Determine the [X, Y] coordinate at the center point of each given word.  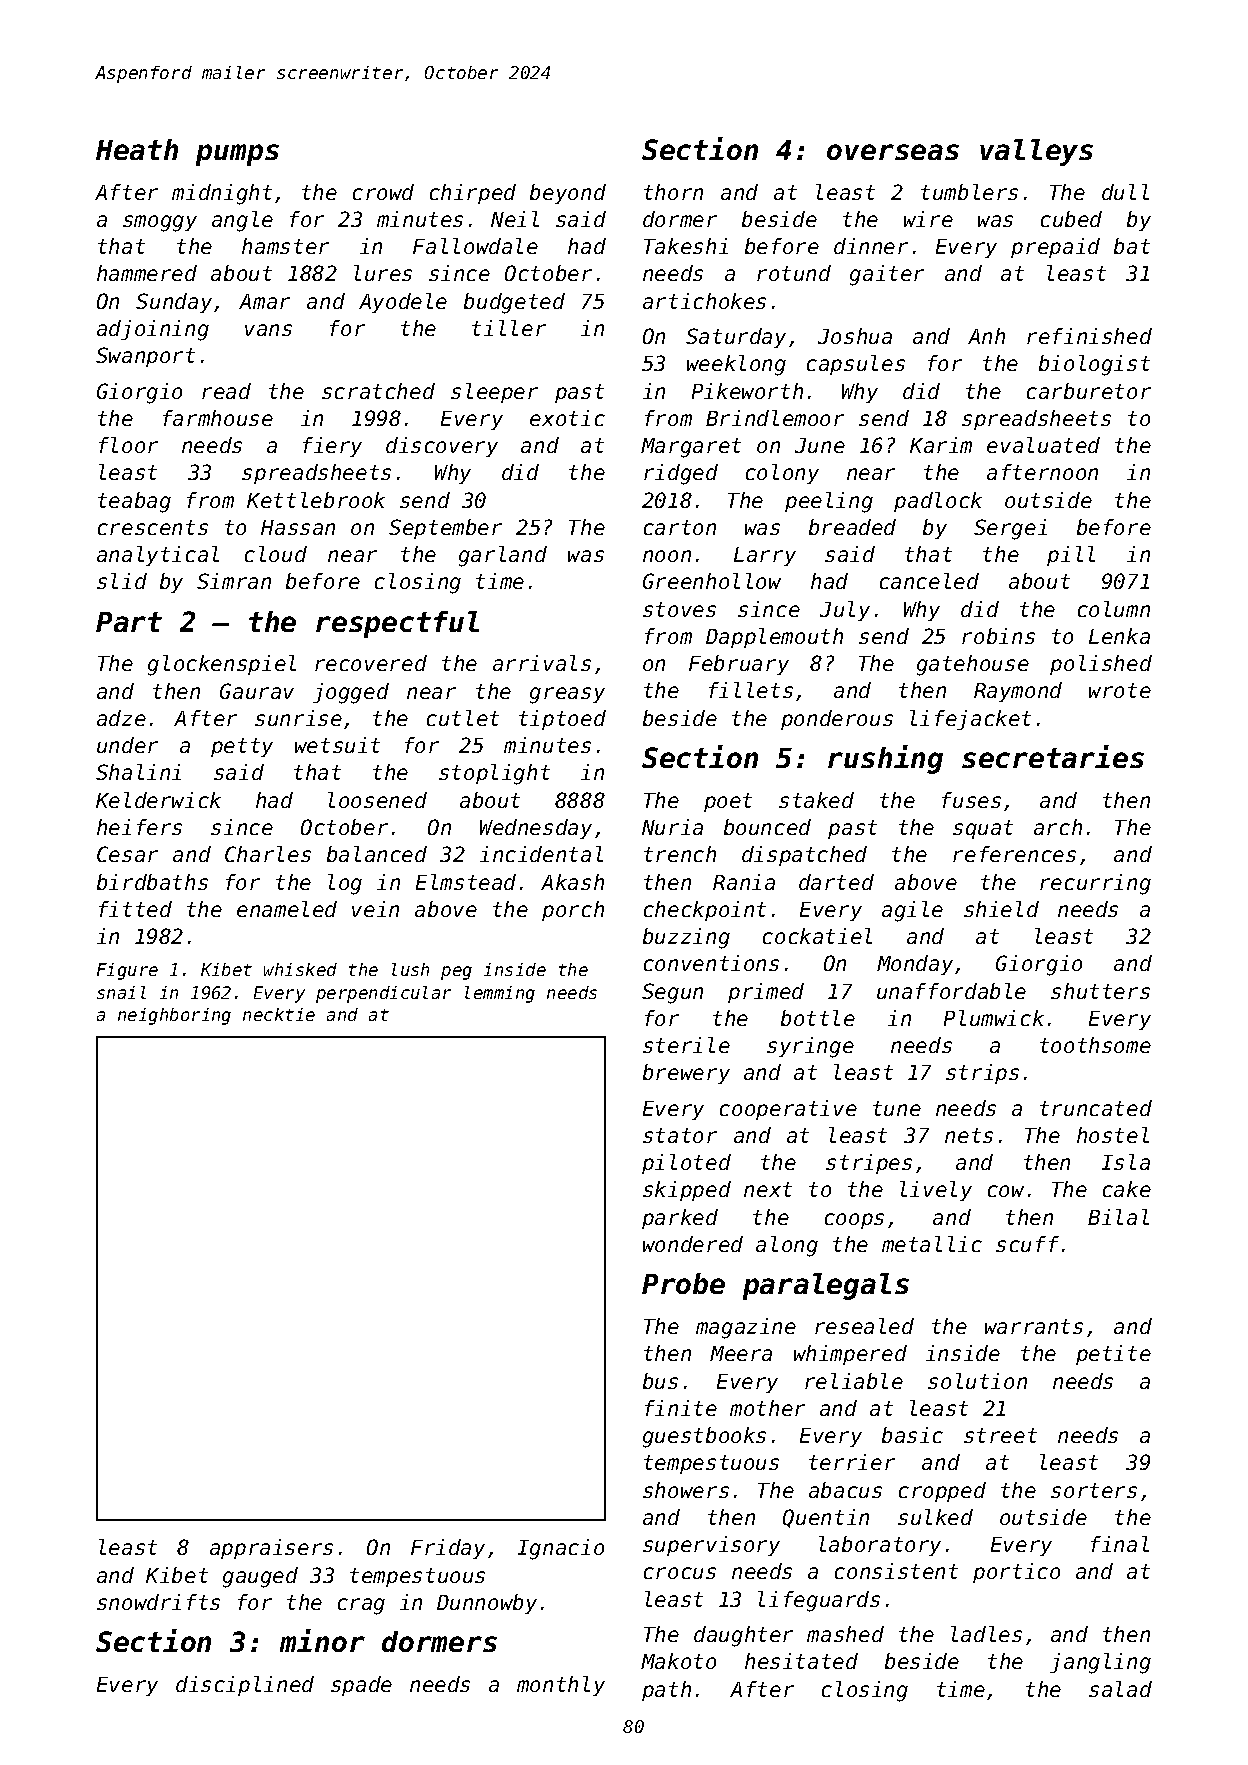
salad [1120, 1689]
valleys [1036, 152]
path [666, 1691]
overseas [893, 152]
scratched [378, 391]
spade [361, 1686]
